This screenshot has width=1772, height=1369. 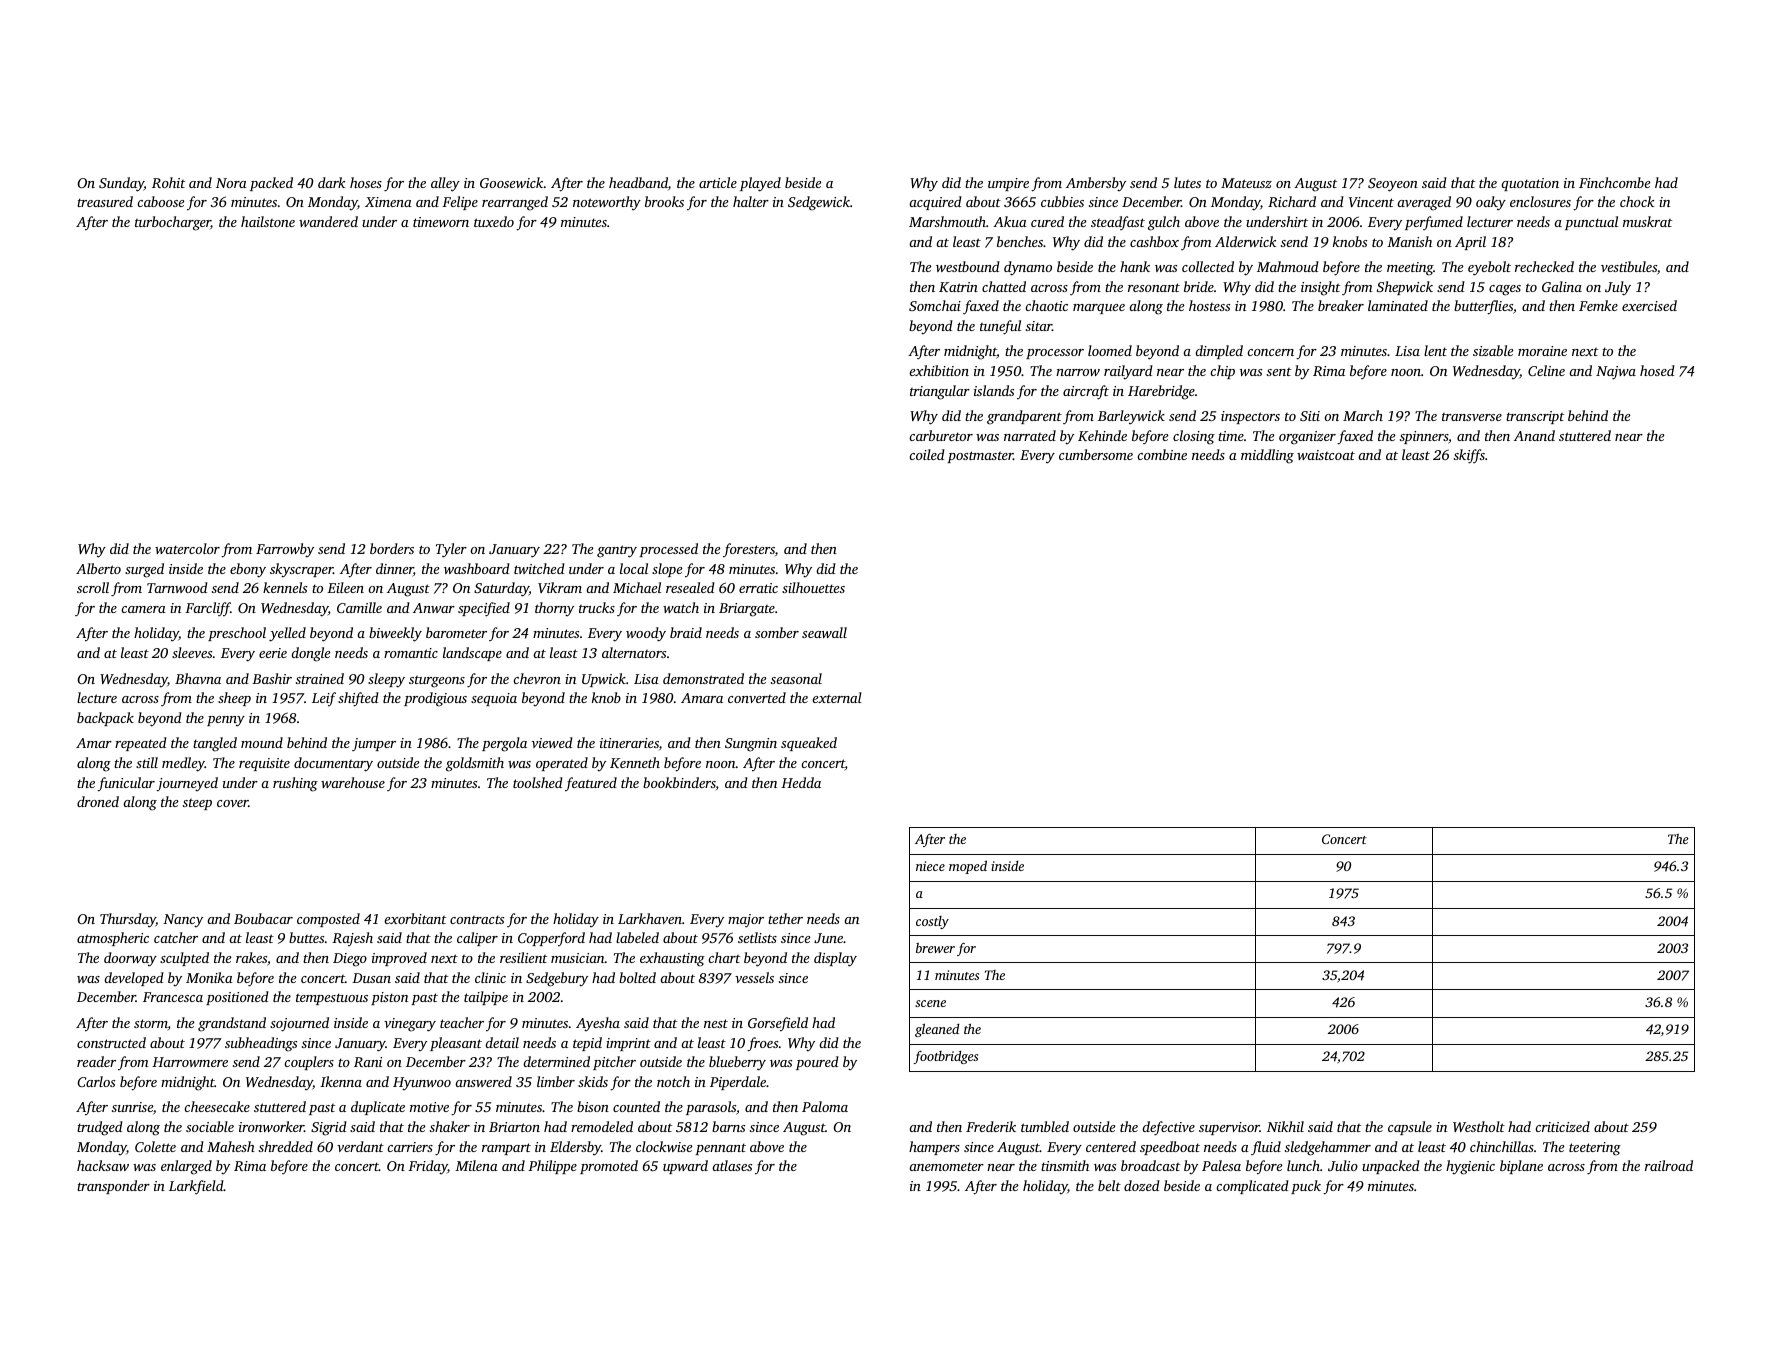 What do you see at coordinates (1521, 1167) in the screenshot?
I see `biplane` at bounding box center [1521, 1167].
